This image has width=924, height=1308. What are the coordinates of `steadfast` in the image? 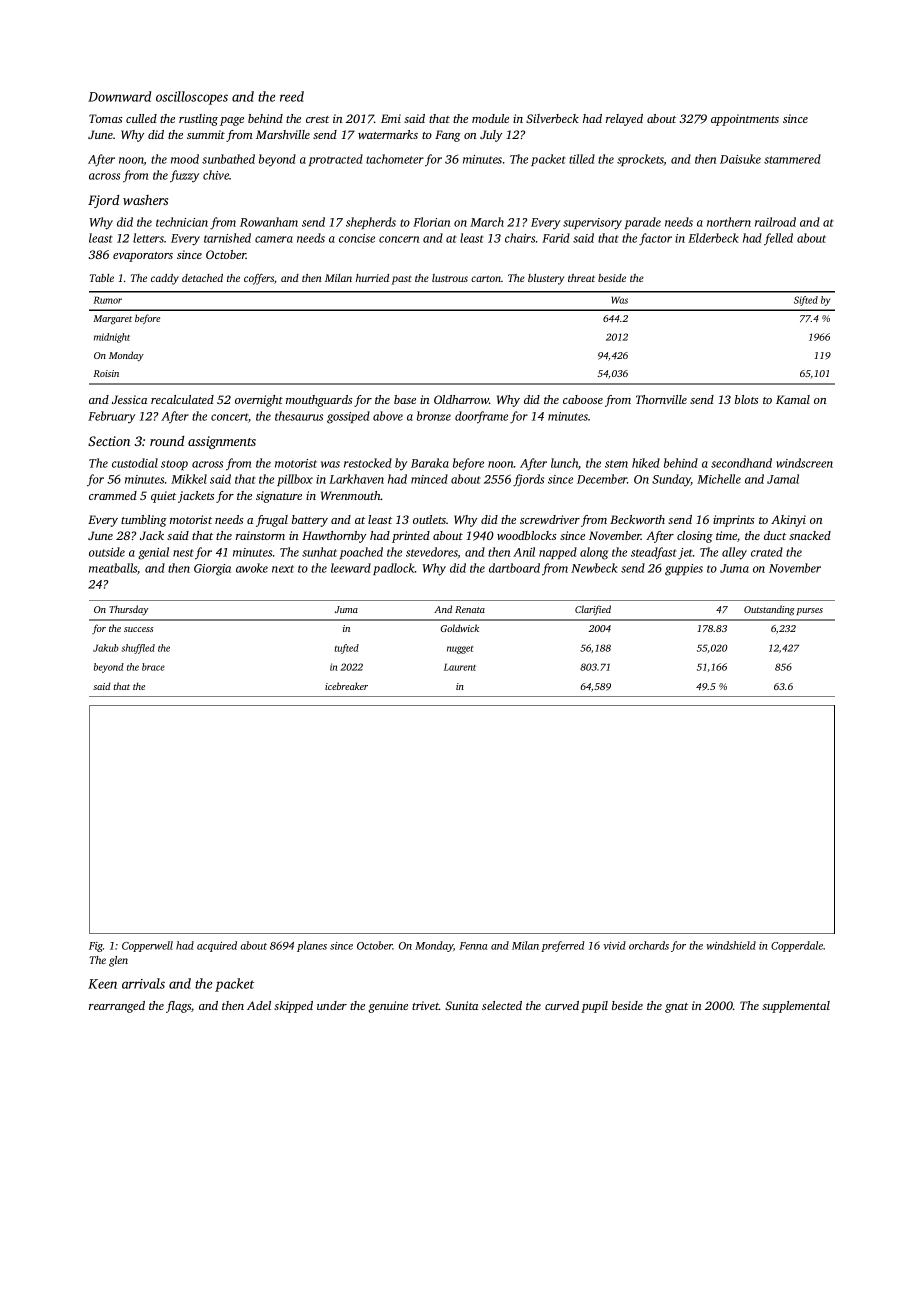 It's located at (653, 553).
